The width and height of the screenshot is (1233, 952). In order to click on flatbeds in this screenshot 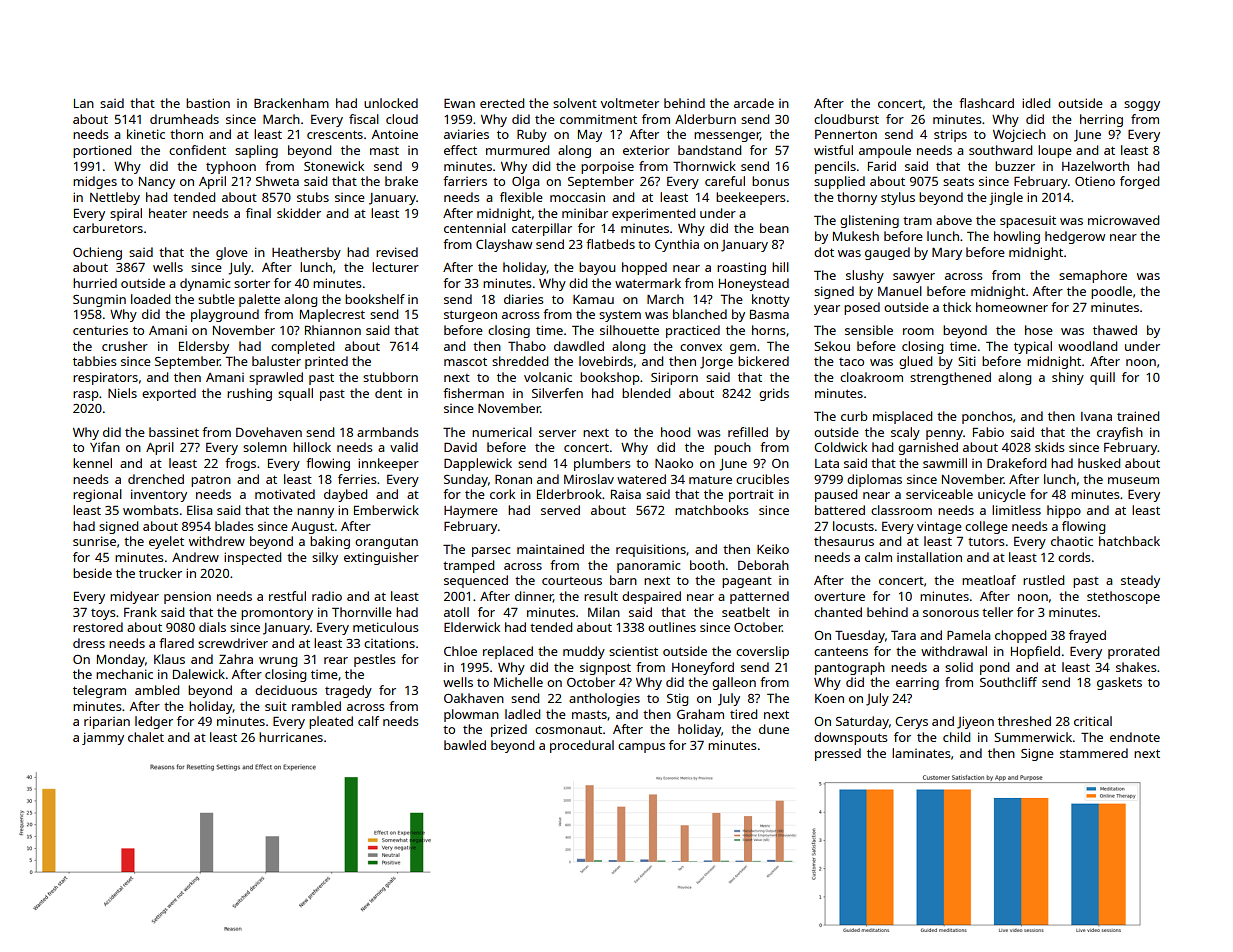, I will do `click(610, 244)`.
